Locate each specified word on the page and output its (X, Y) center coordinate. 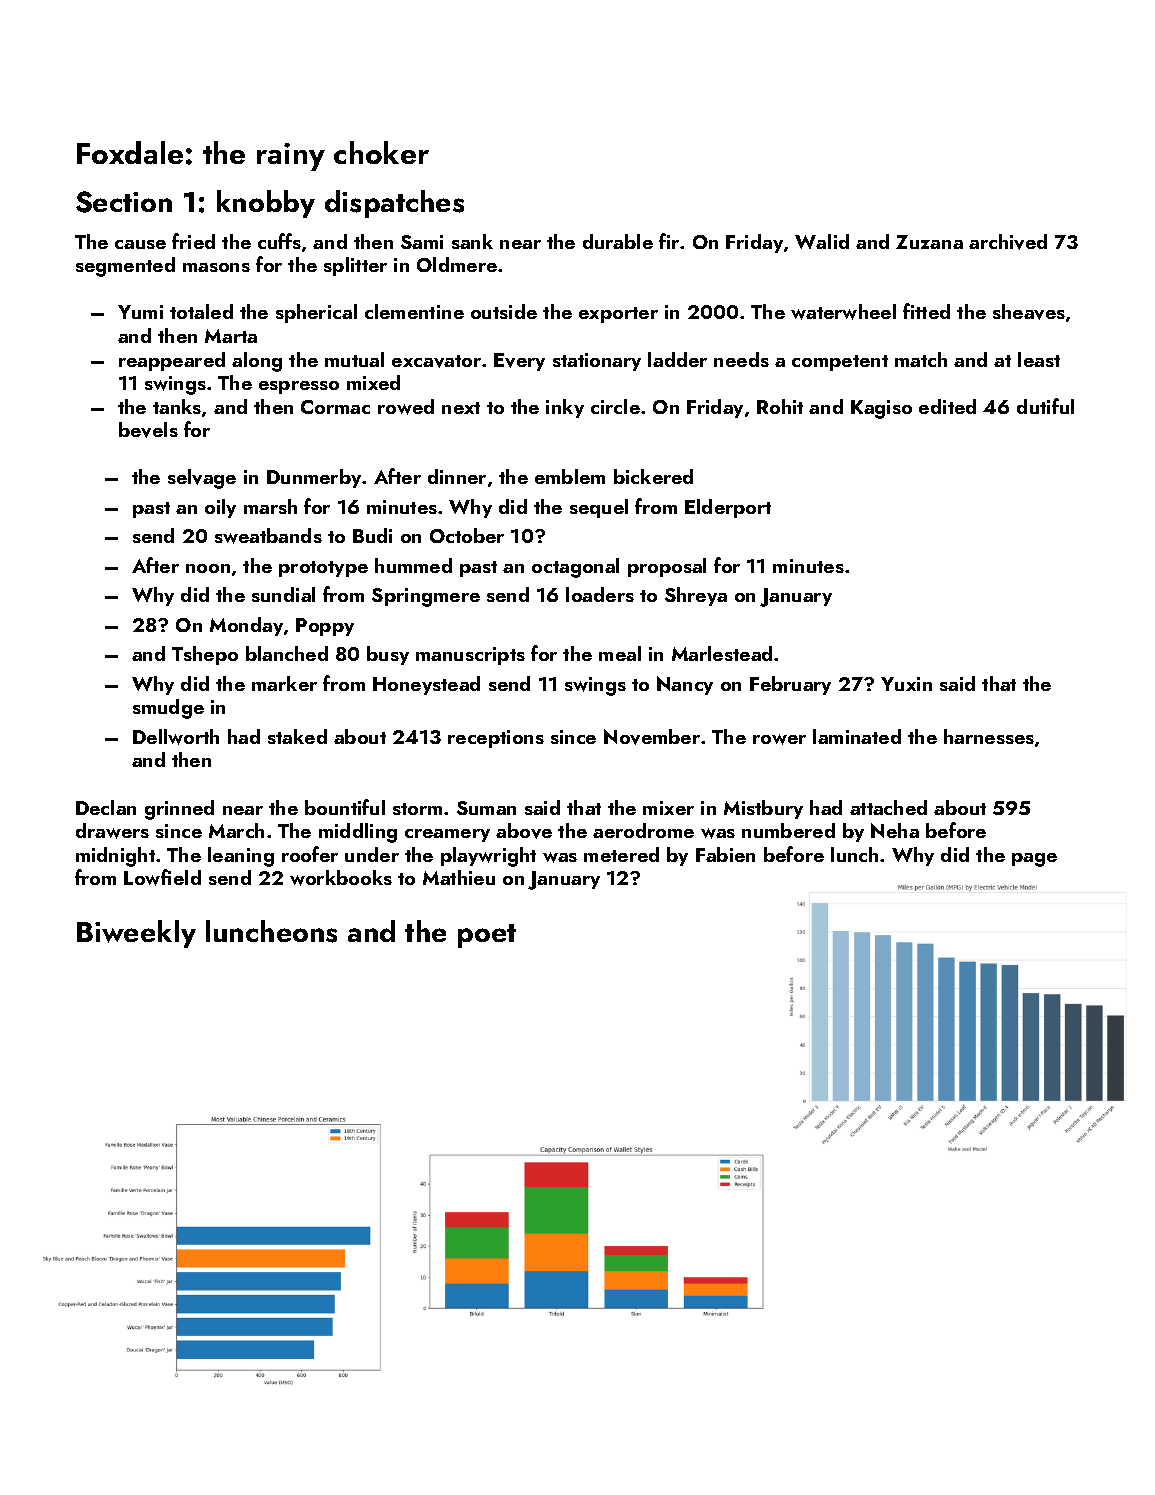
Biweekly (136, 934)
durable (618, 241)
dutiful (1045, 406)
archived (1008, 242)
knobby (266, 204)
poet (487, 936)
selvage (202, 479)
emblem (570, 476)
